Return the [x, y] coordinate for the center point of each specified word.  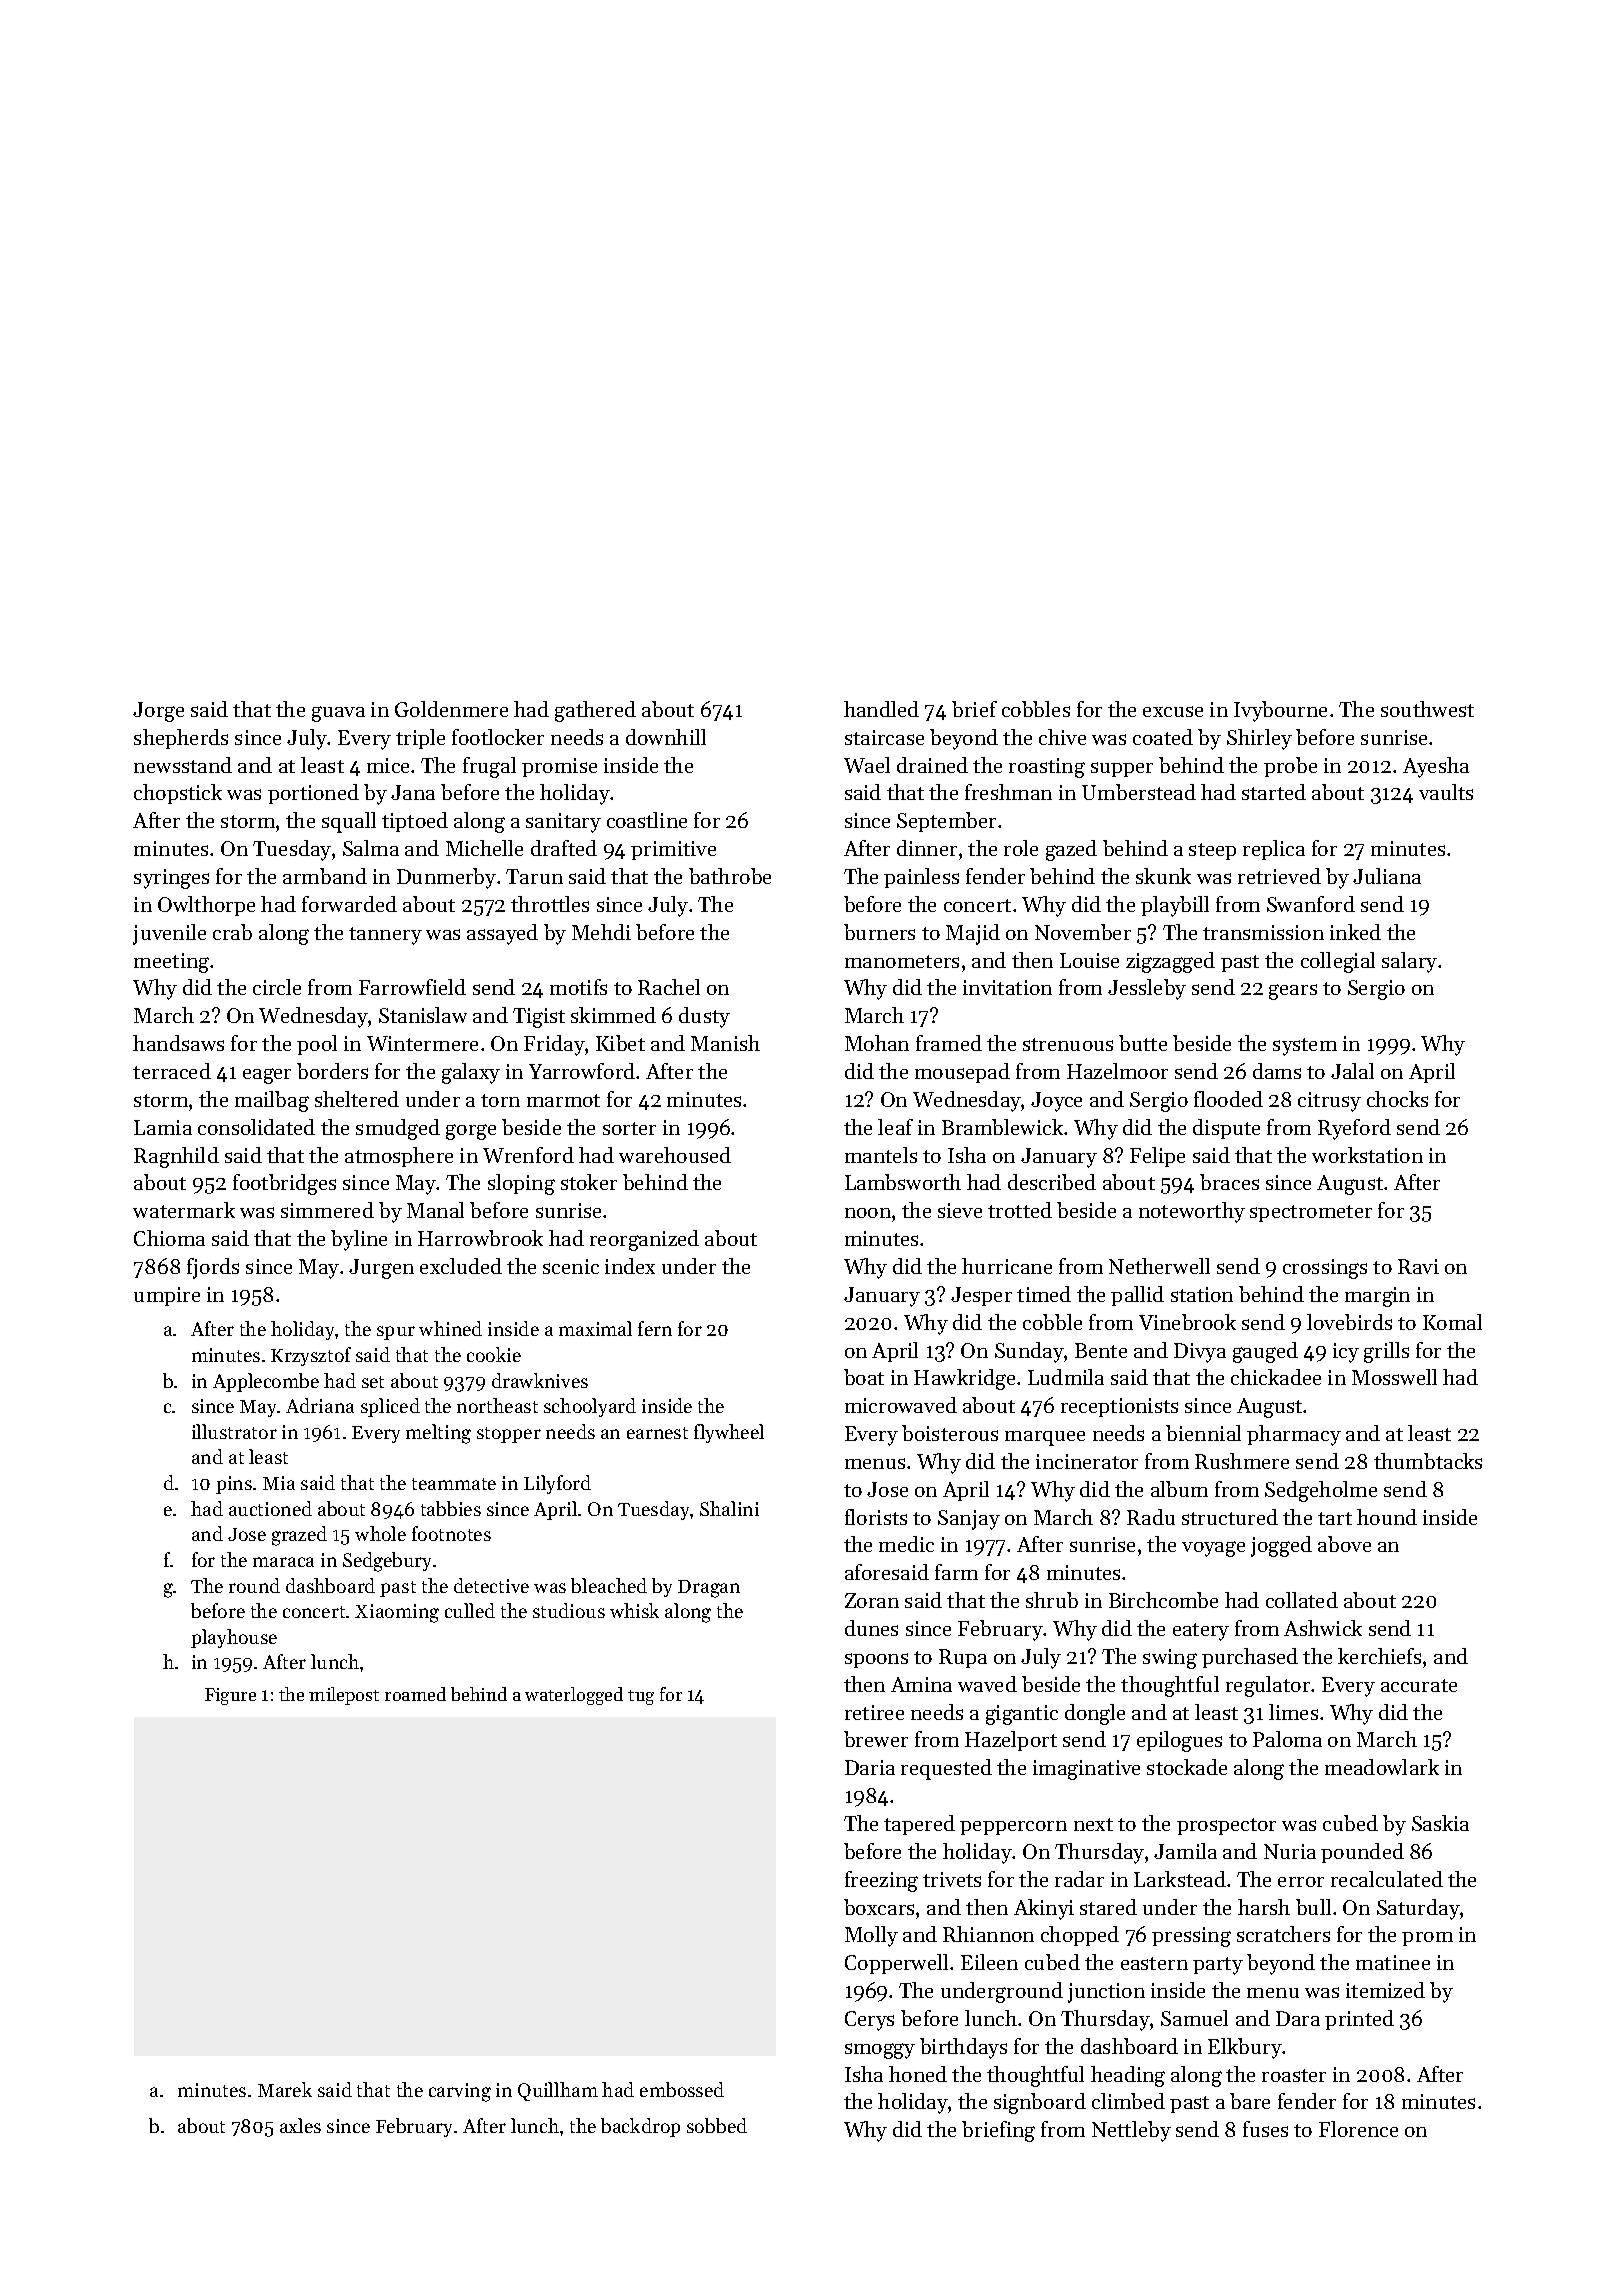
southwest [1427, 709]
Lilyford [557, 1484]
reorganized [644, 1240]
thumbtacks [1428, 1461]
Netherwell [1159, 1266]
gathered [595, 711]
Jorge [158, 712]
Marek [285, 2089]
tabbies [451, 1508]
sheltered [357, 1099]
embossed [682, 2089]
